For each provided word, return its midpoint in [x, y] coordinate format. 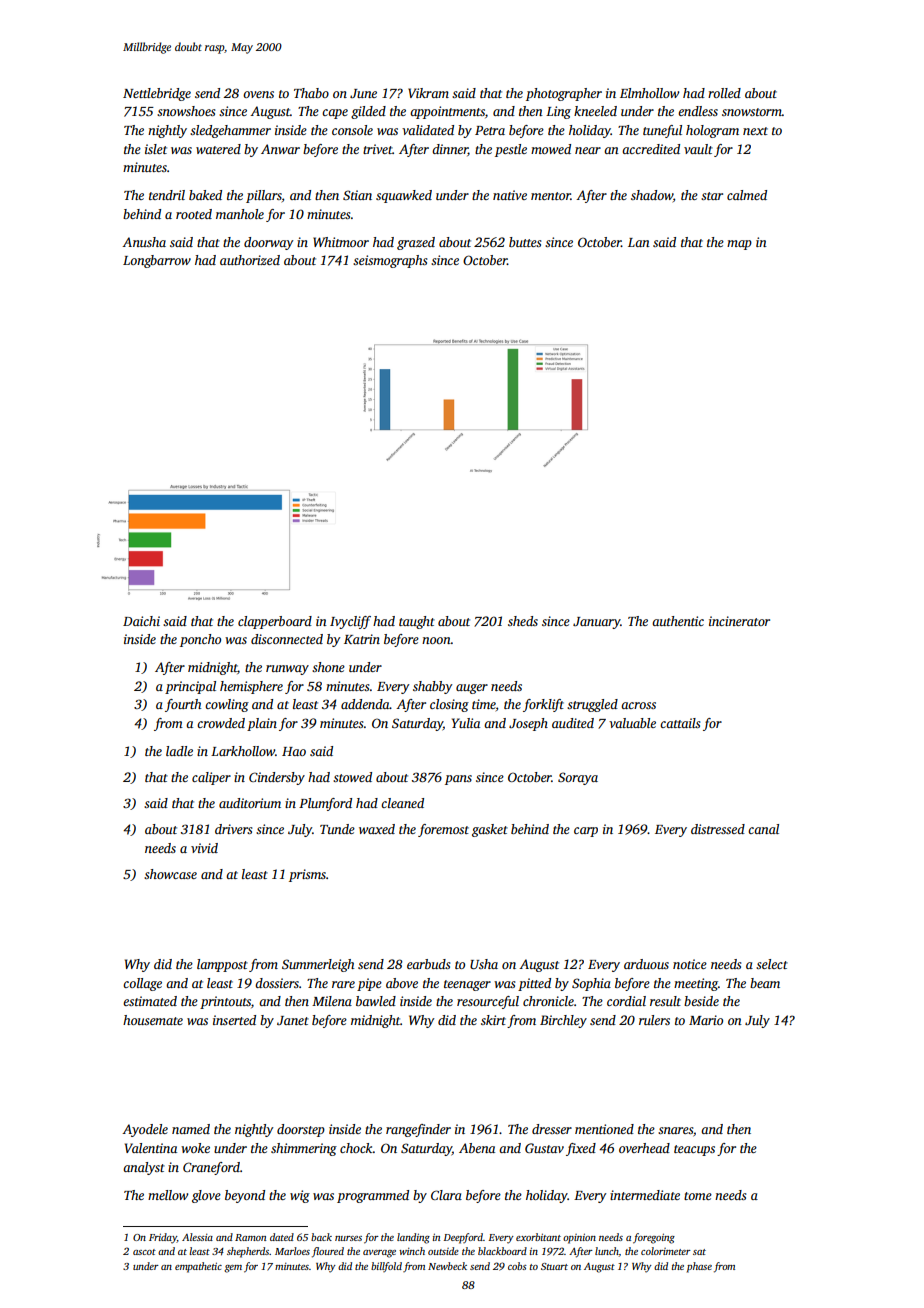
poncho [200, 640]
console [352, 130]
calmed [747, 195]
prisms [307, 875]
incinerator [739, 621]
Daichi [141, 621]
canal [763, 829]
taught [417, 622]
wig [300, 1196]
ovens [258, 94]
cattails [680, 723]
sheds [523, 621]
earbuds [428, 964]
